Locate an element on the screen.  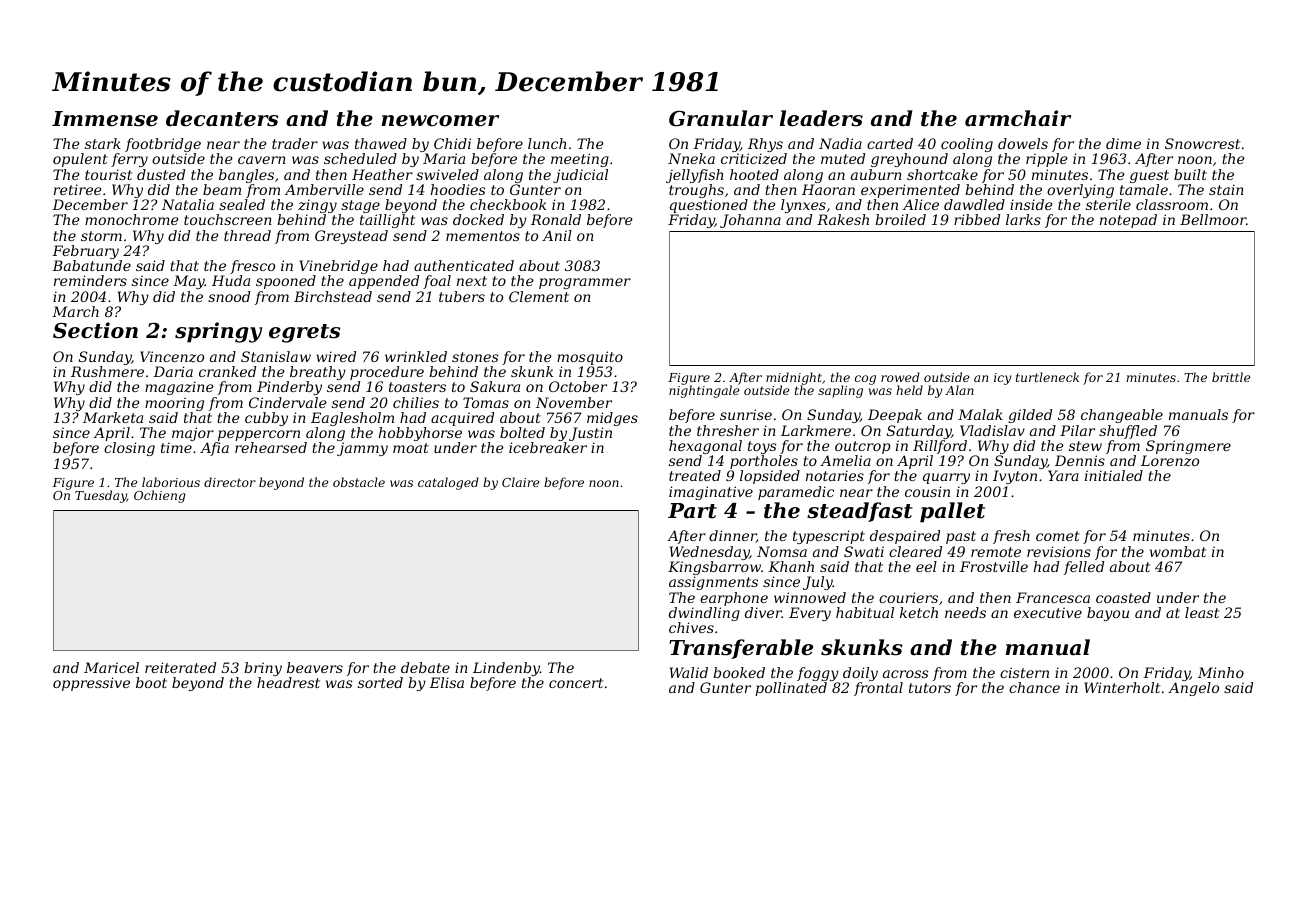
revisions is located at coordinates (1059, 551).
